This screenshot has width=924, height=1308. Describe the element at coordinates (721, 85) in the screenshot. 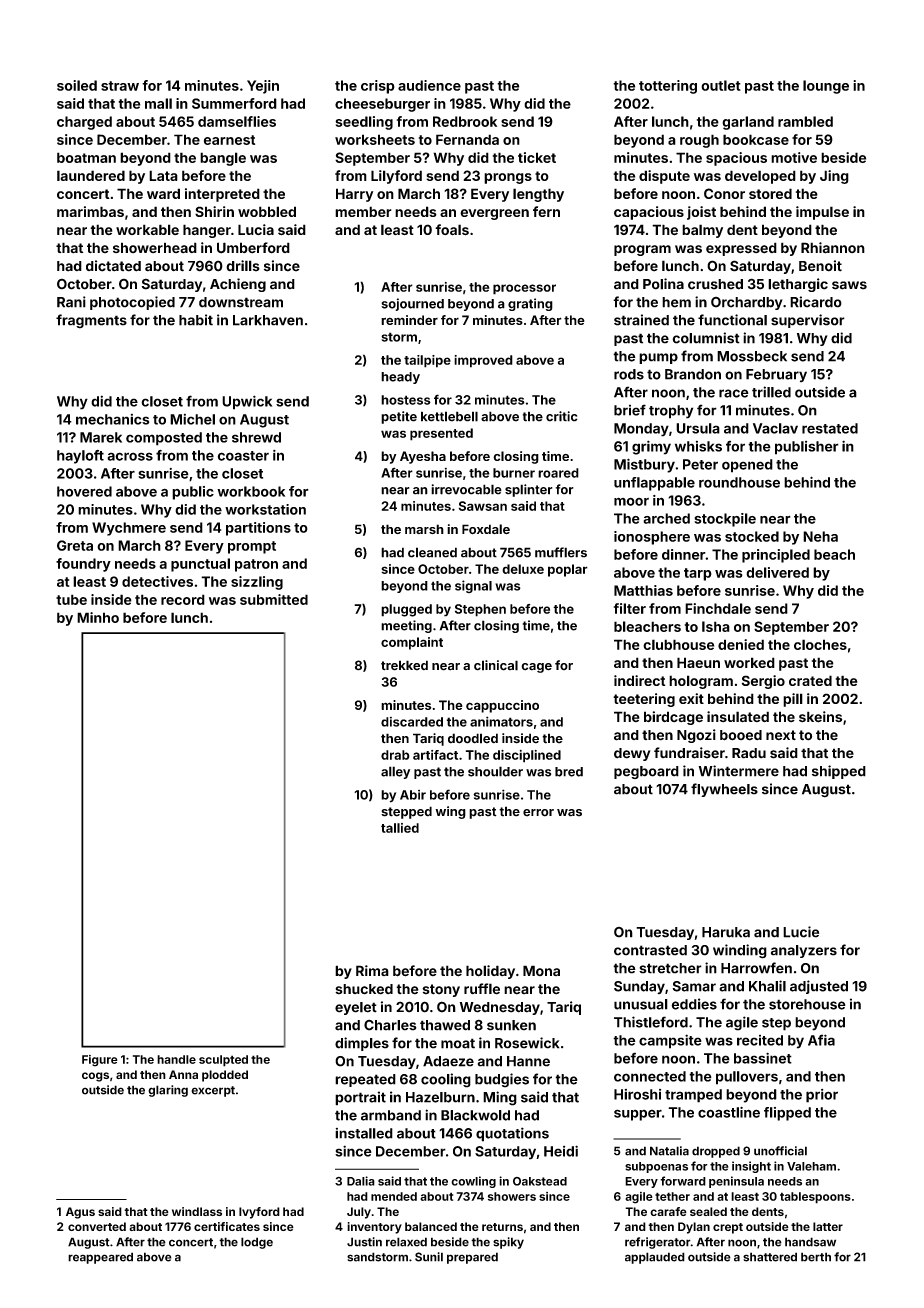

I see `outlet` at that location.
